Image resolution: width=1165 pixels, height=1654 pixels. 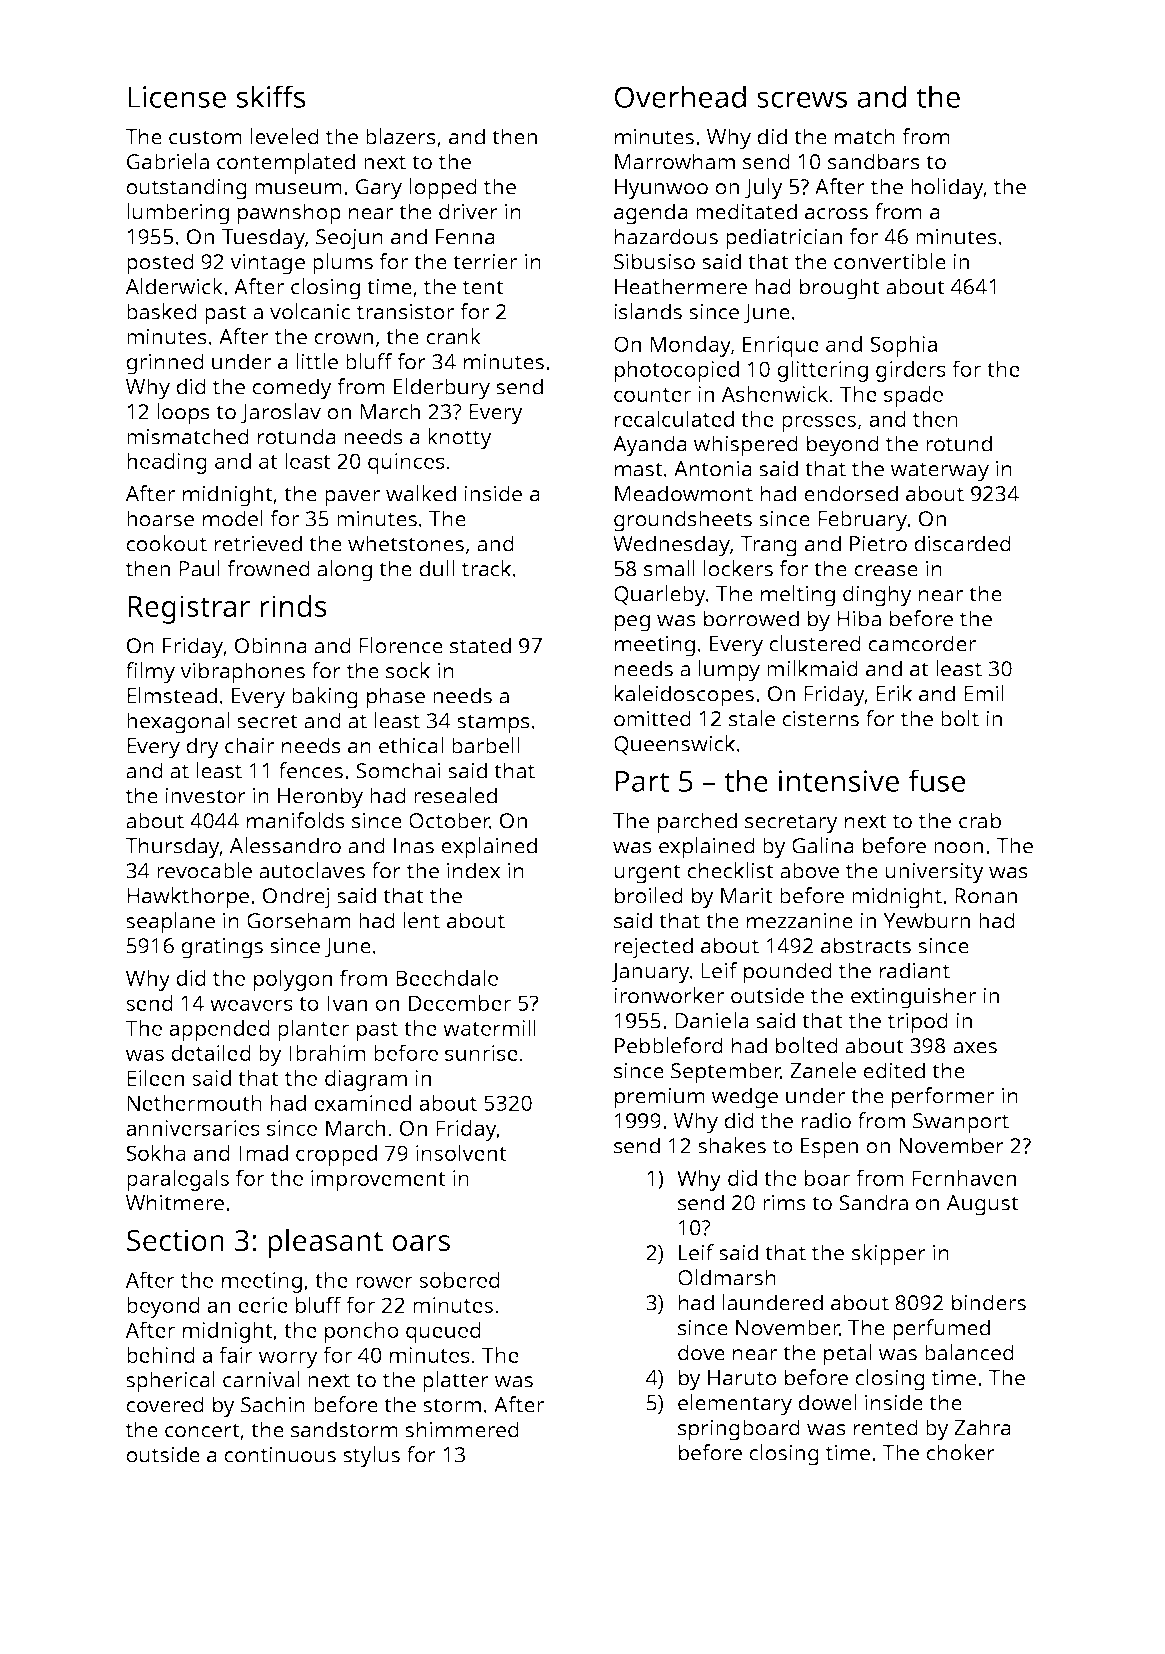 What do you see at coordinates (280, 1454) in the document?
I see `continuous` at bounding box center [280, 1454].
